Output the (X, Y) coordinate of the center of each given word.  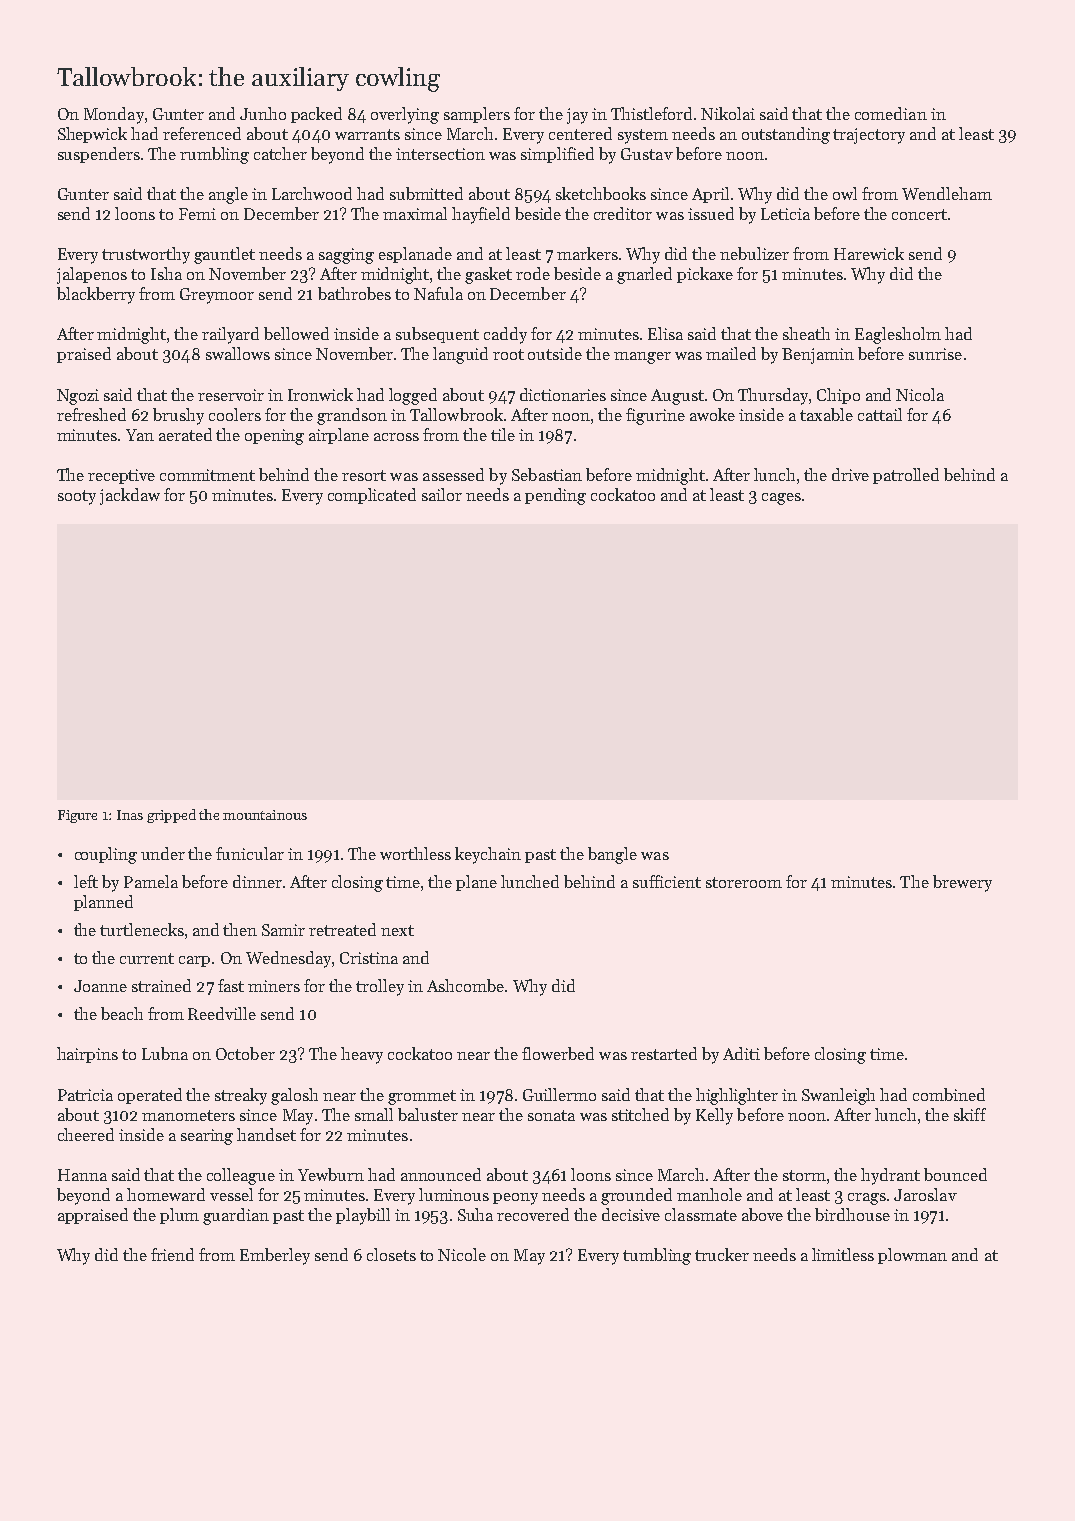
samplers (477, 115)
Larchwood (312, 193)
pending (555, 496)
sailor (442, 494)
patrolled (906, 476)
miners (274, 986)
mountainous (265, 815)
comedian (891, 113)
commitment (207, 475)
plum (179, 1216)
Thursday (773, 396)
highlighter (737, 1096)
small (374, 1114)
